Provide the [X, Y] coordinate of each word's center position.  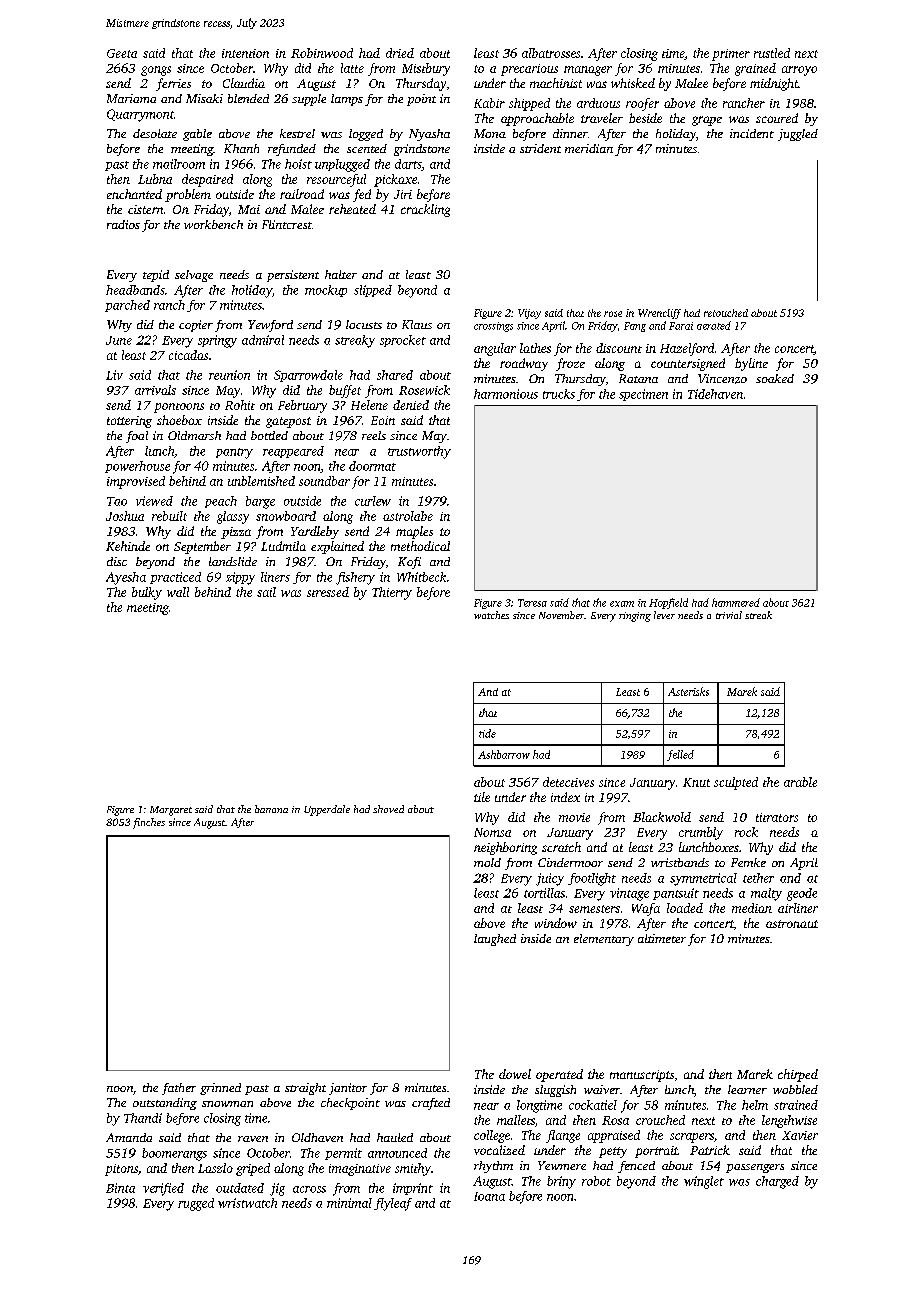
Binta [120, 1188]
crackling [425, 210]
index [565, 797]
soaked [775, 378]
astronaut [792, 924]
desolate [155, 133]
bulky [147, 593]
